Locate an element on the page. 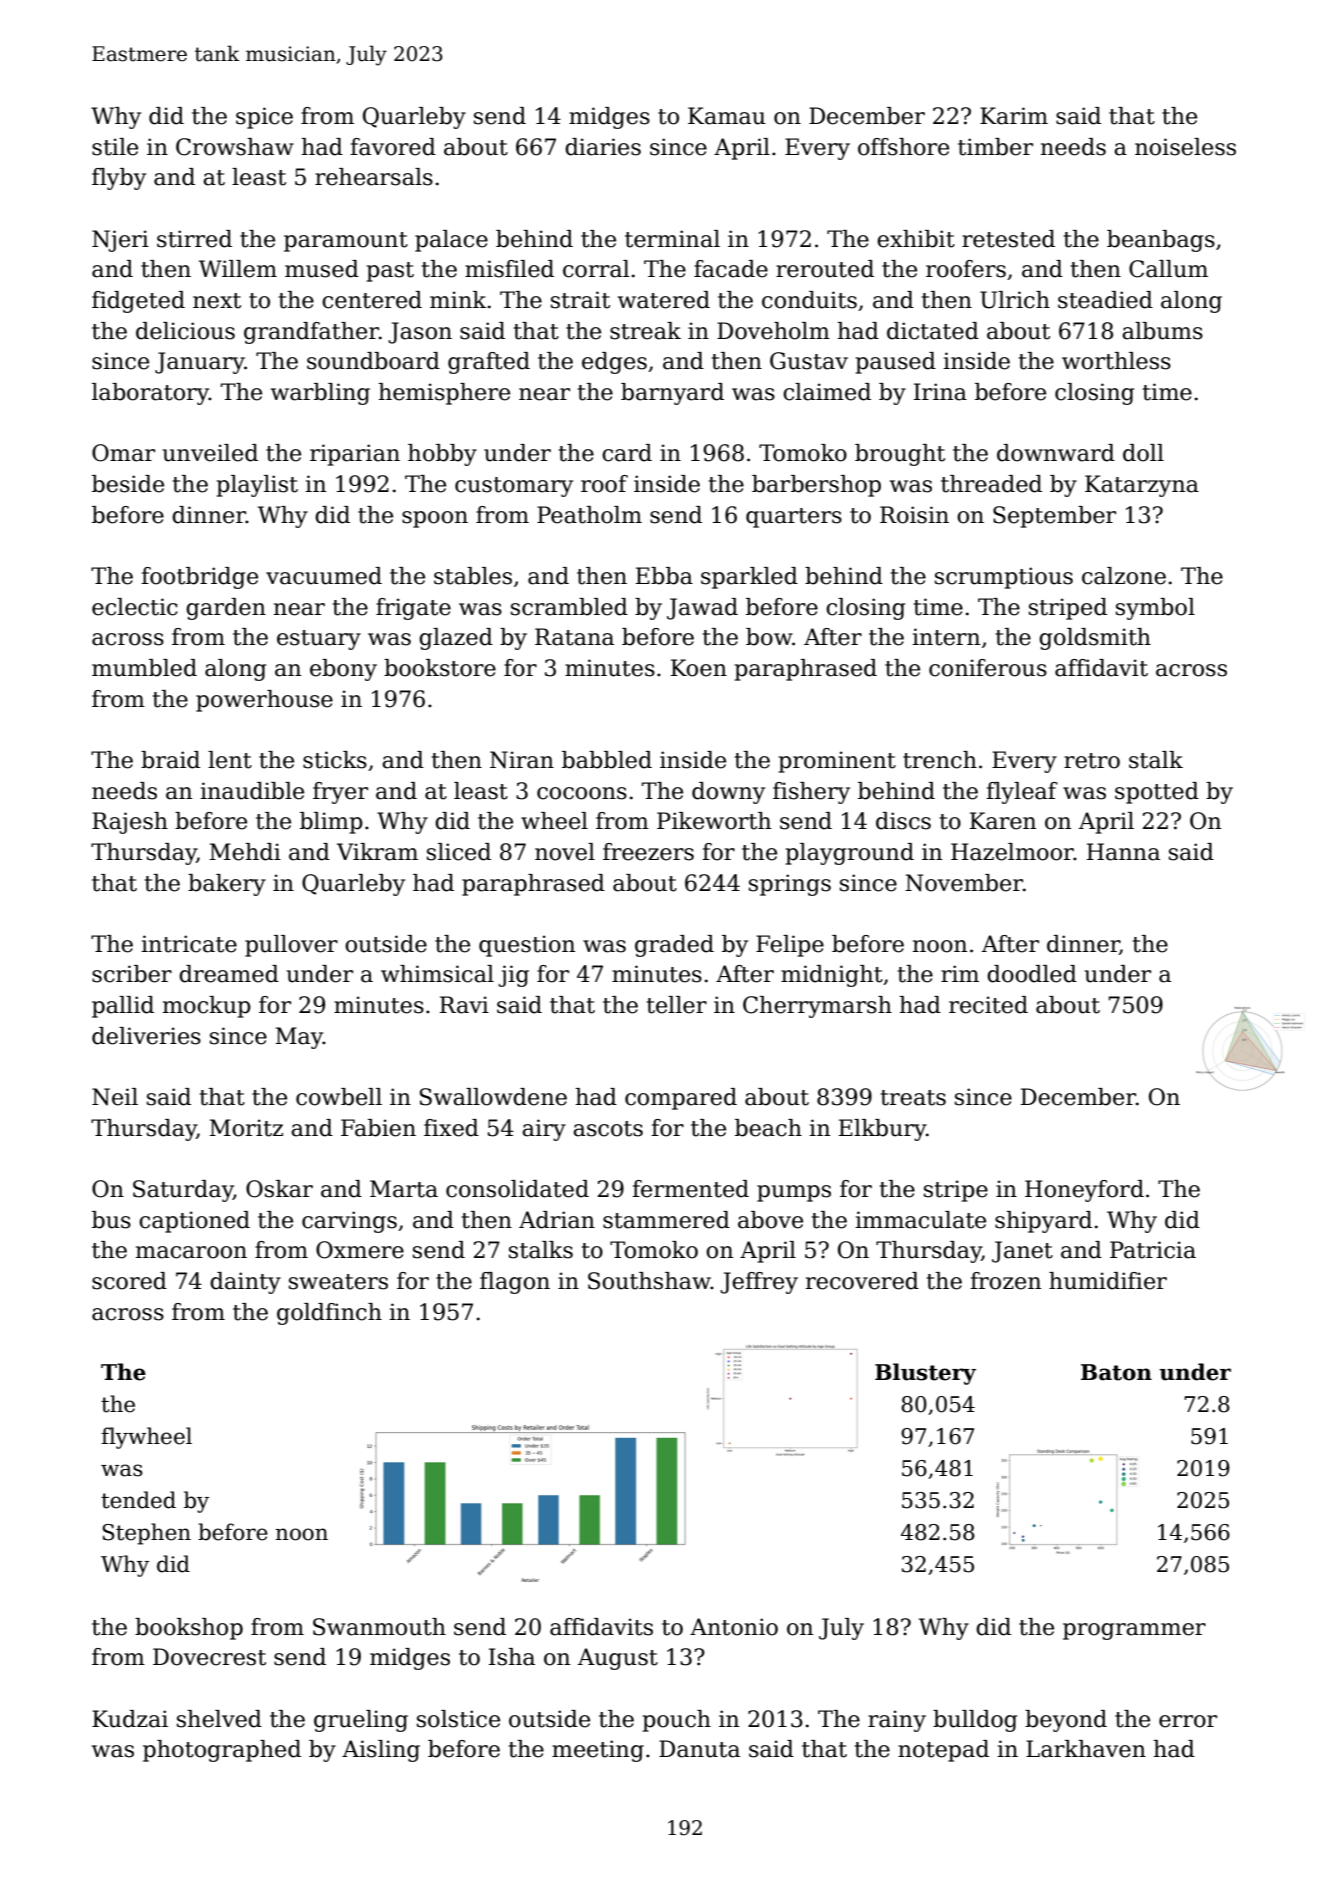 The image size is (1332, 1884). dreamed is located at coordinates (229, 974).
